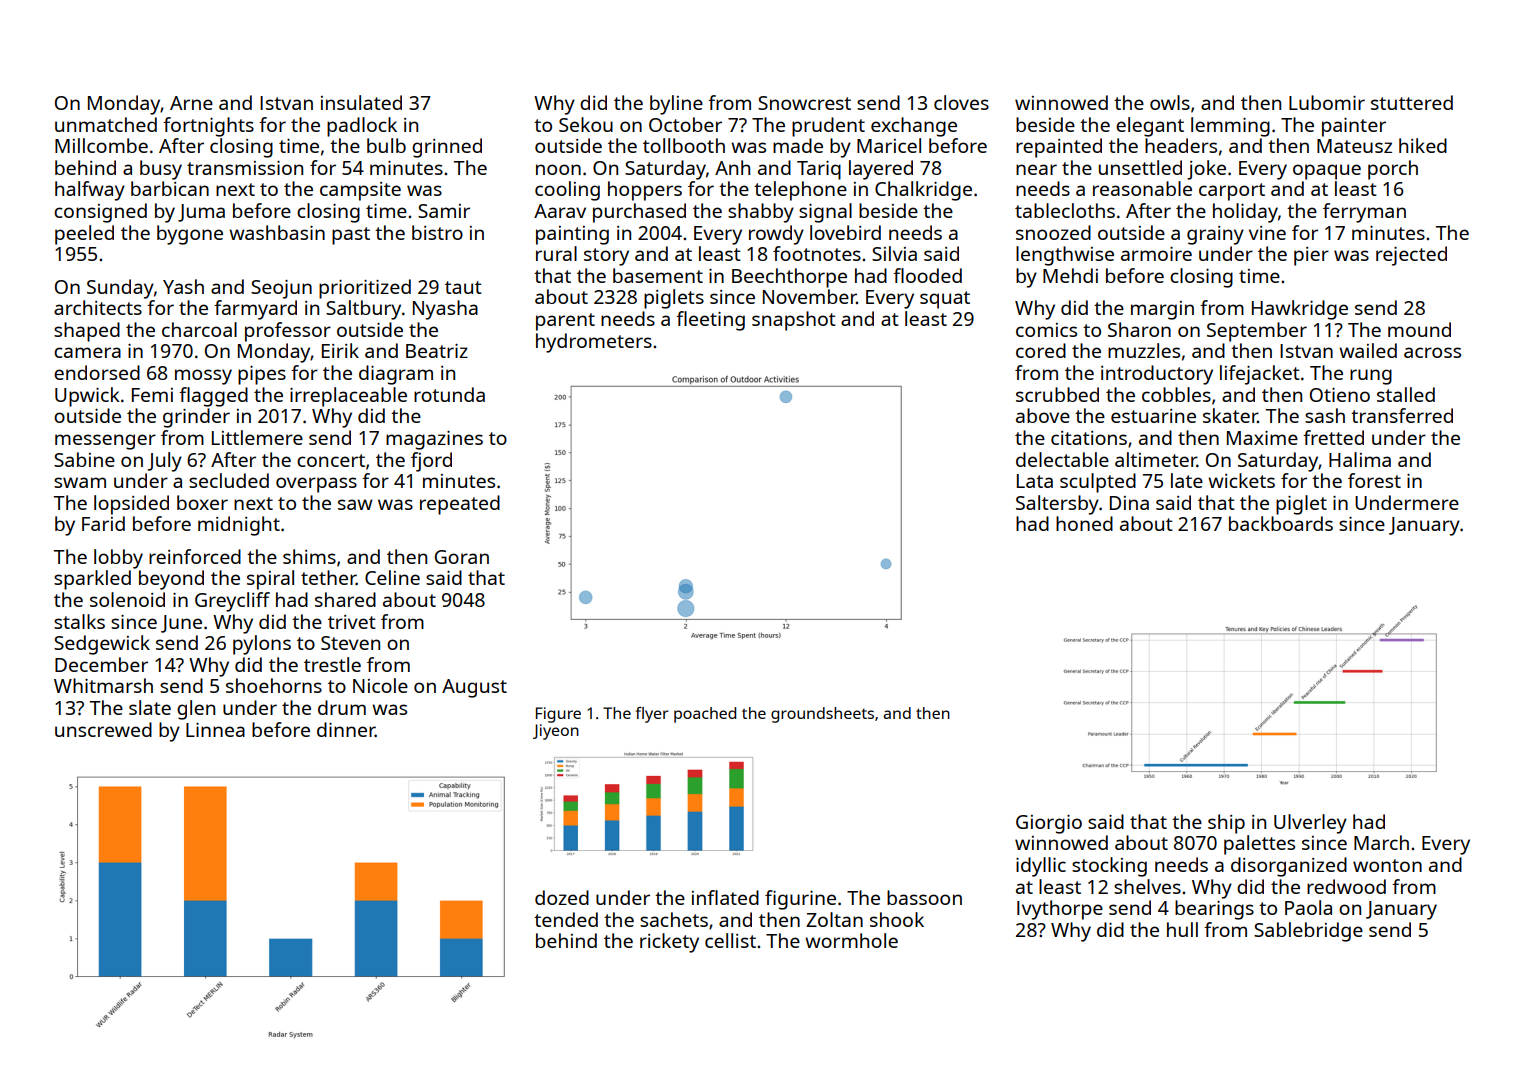  Describe the element at coordinates (1241, 480) in the screenshot. I see `wickets` at that location.
